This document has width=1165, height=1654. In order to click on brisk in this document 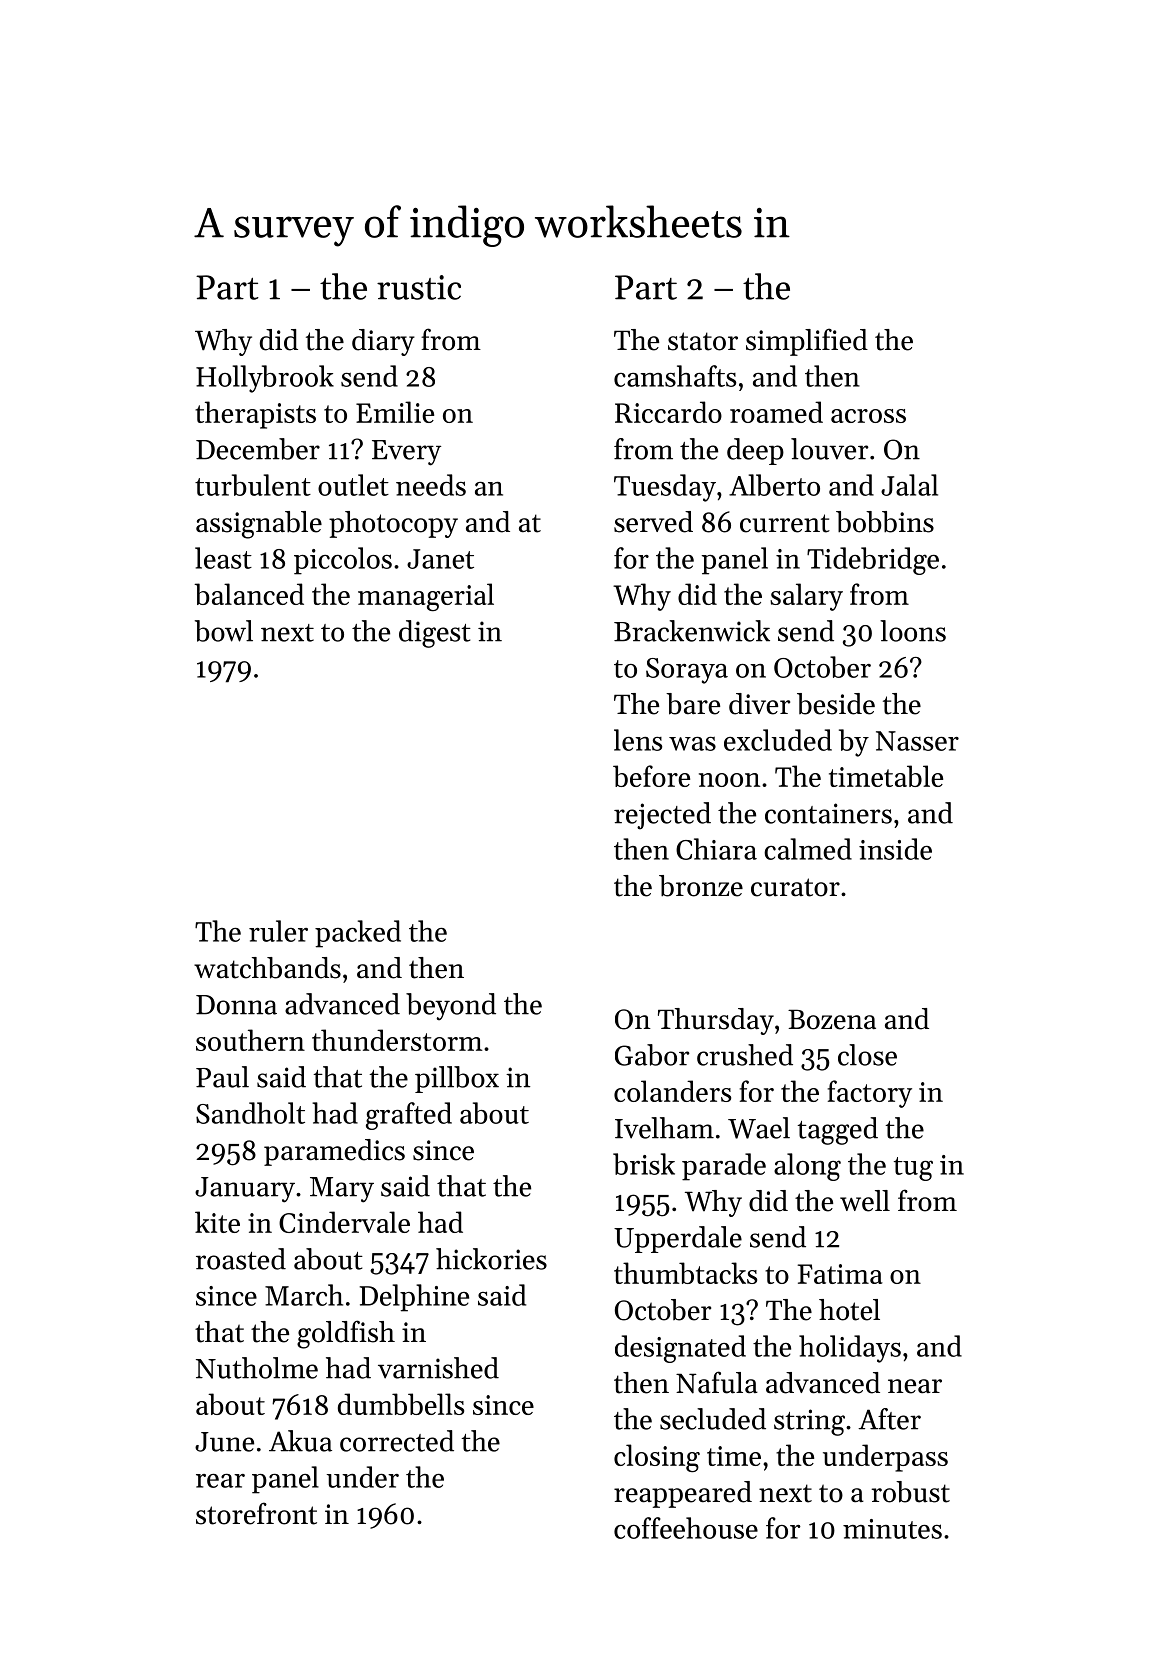, I will do `click(644, 1164)`.
